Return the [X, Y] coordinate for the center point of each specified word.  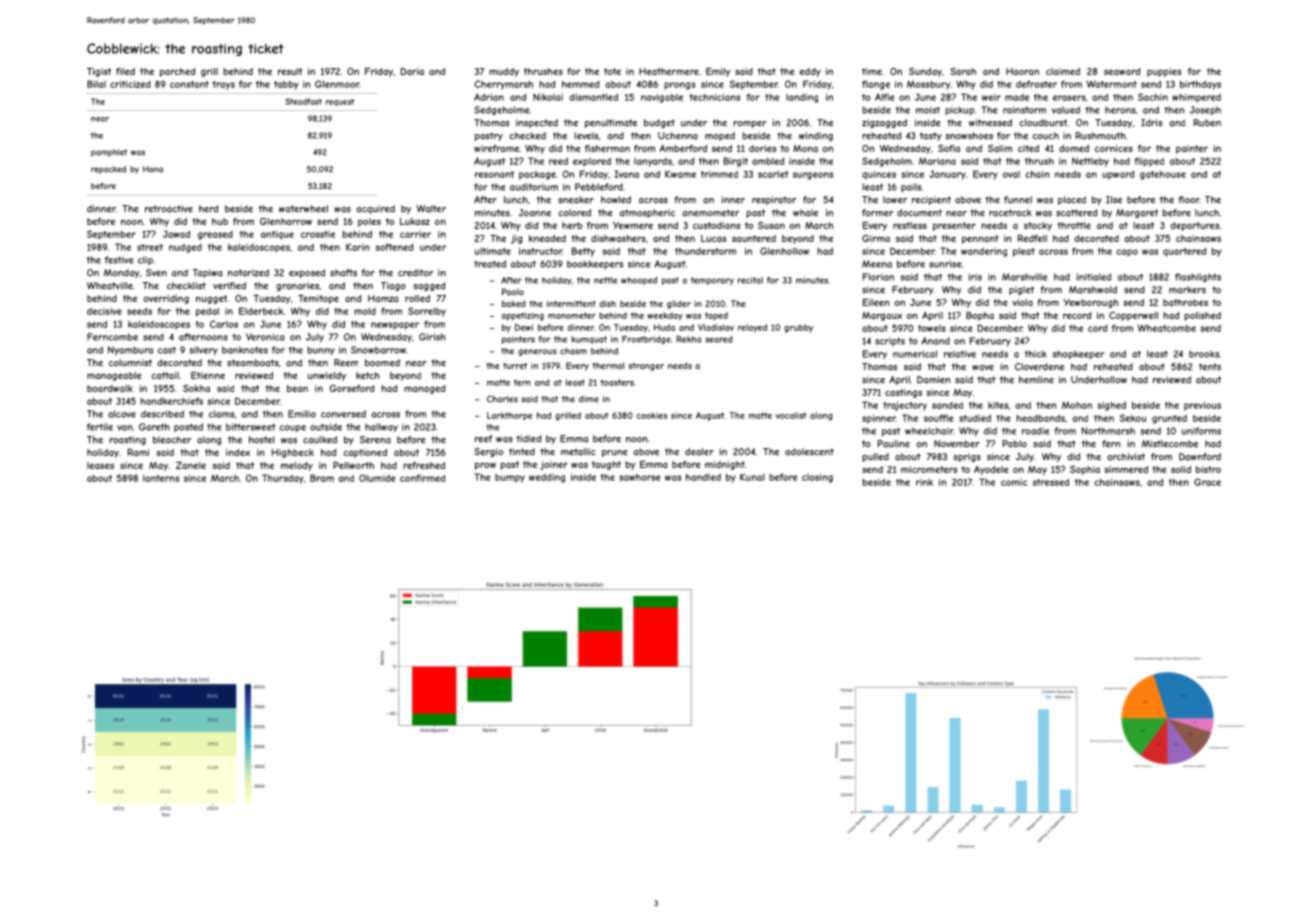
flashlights [1198, 277]
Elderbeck [261, 311]
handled [703, 477]
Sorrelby [427, 312]
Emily [718, 72]
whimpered [1196, 98]
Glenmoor [337, 84]
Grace [1207, 482]
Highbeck [293, 453]
